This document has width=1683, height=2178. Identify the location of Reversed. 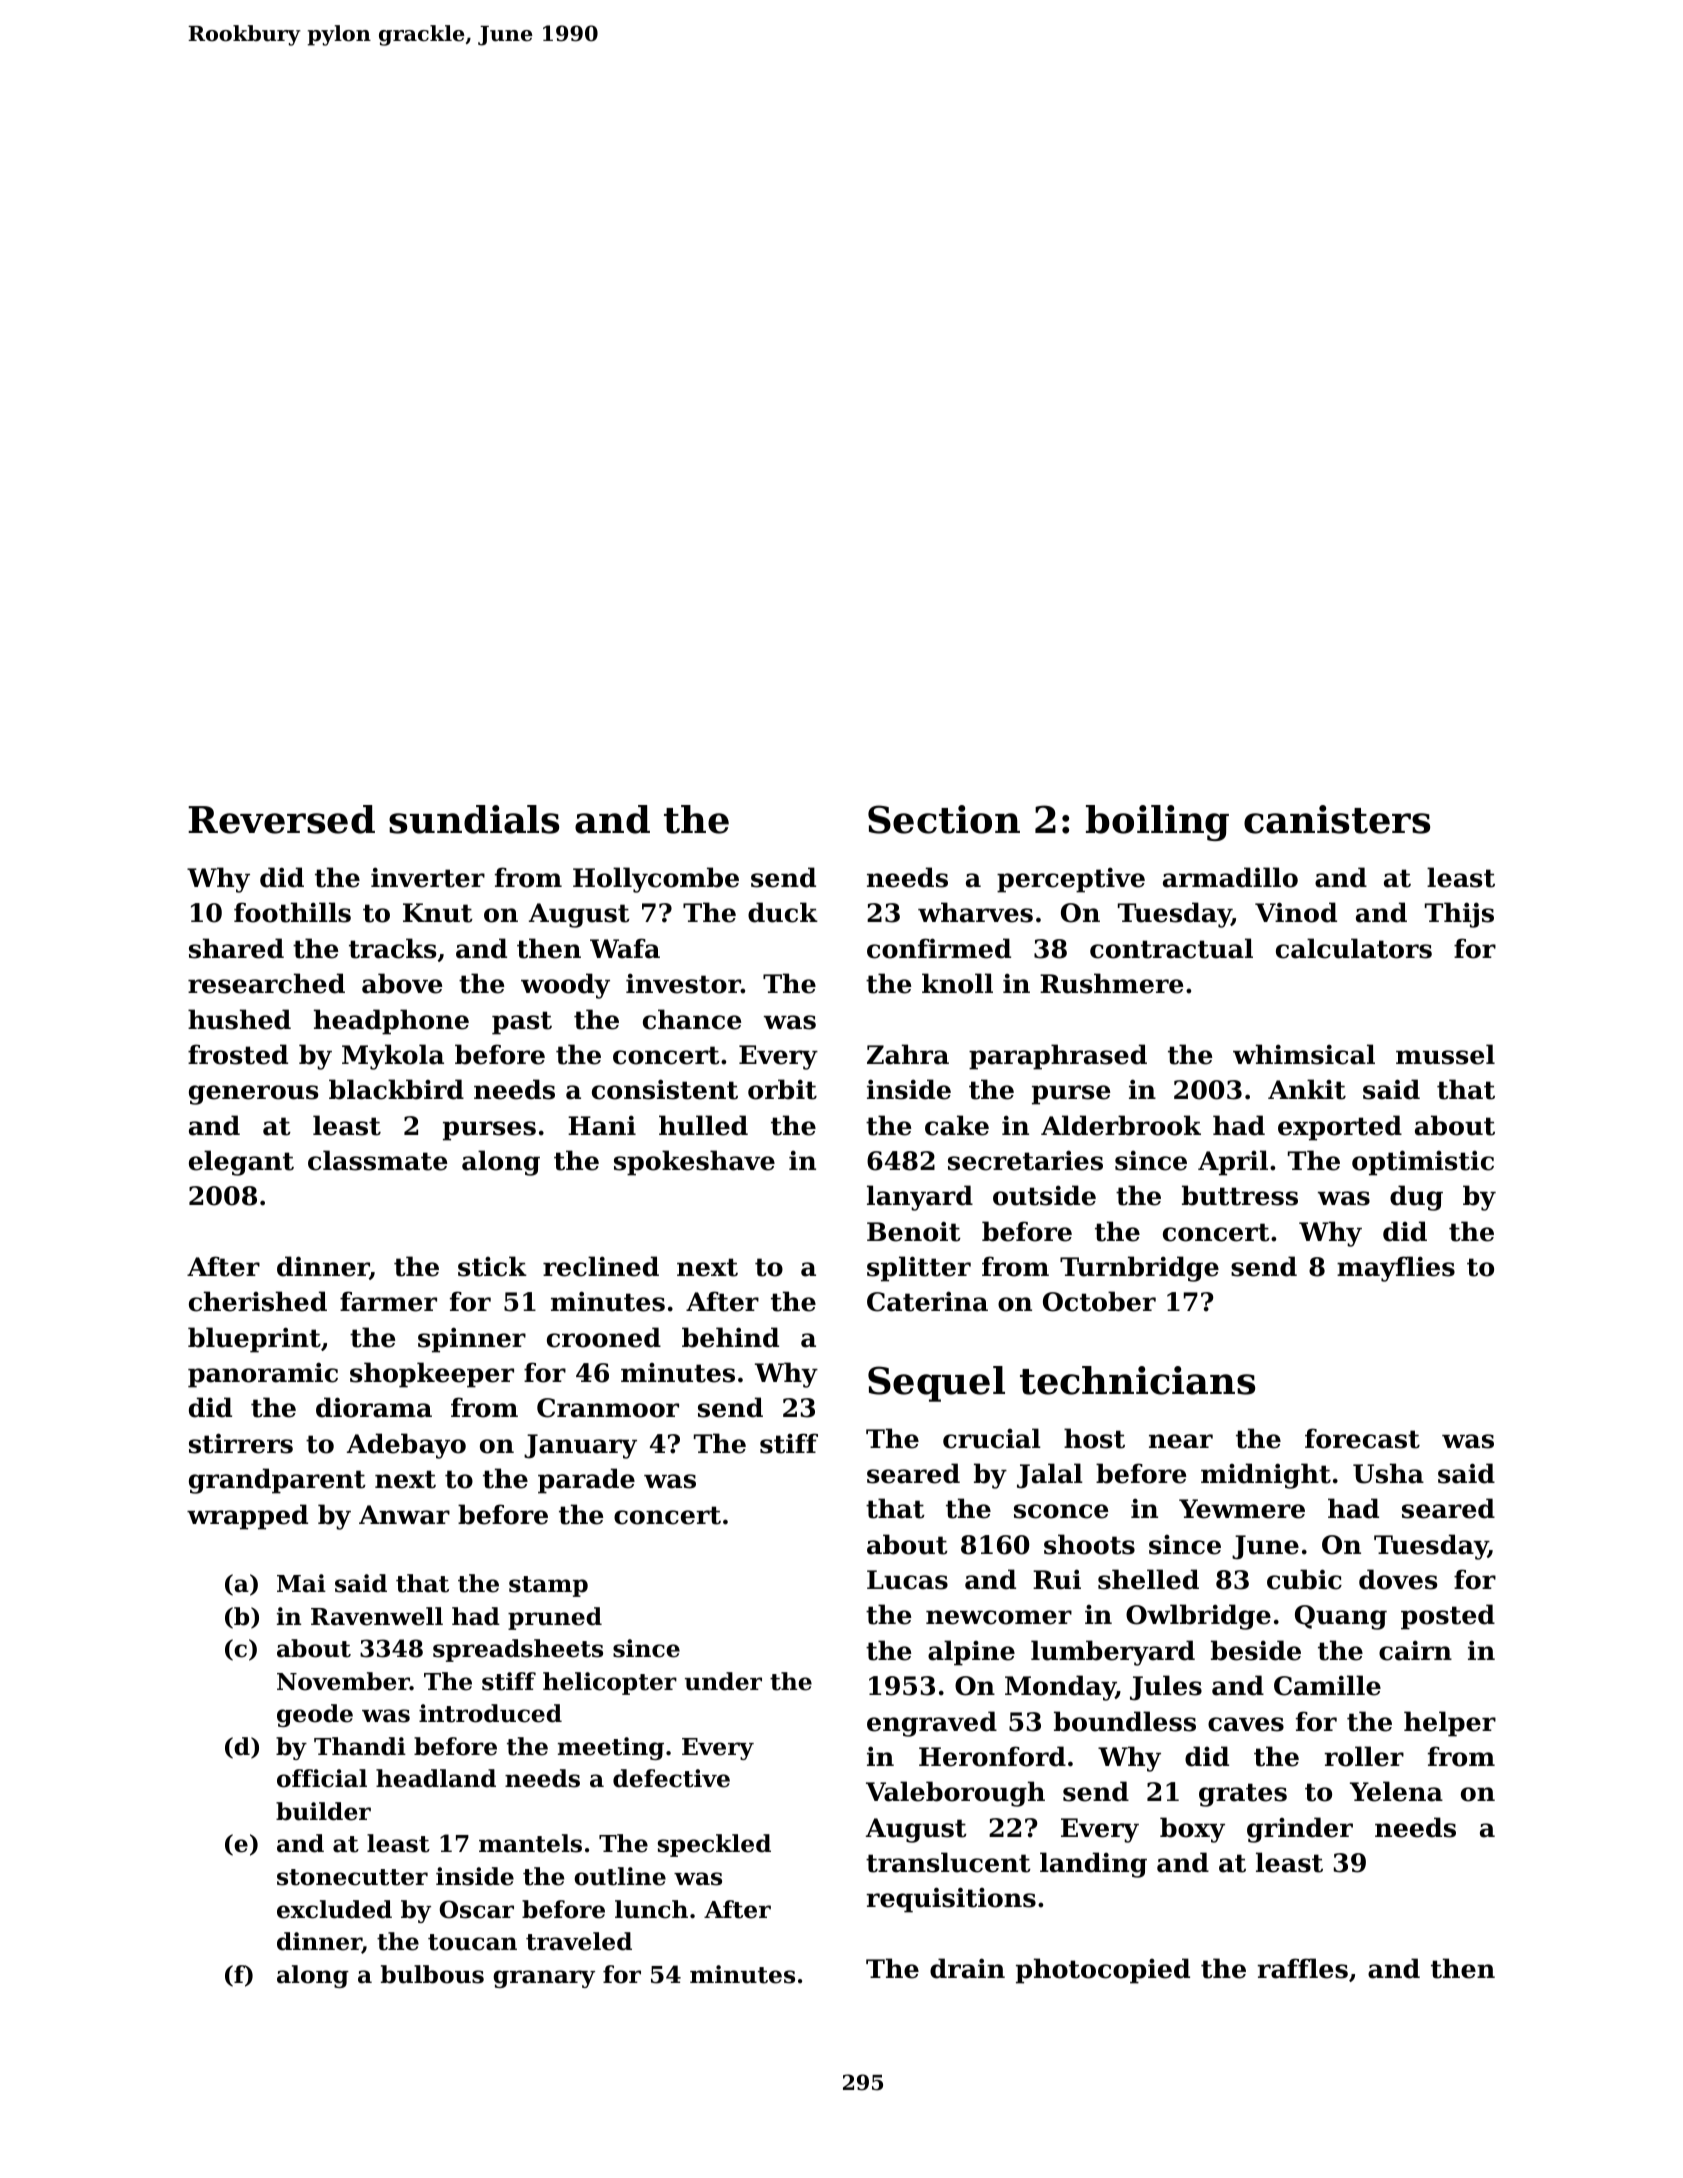
(281, 819).
